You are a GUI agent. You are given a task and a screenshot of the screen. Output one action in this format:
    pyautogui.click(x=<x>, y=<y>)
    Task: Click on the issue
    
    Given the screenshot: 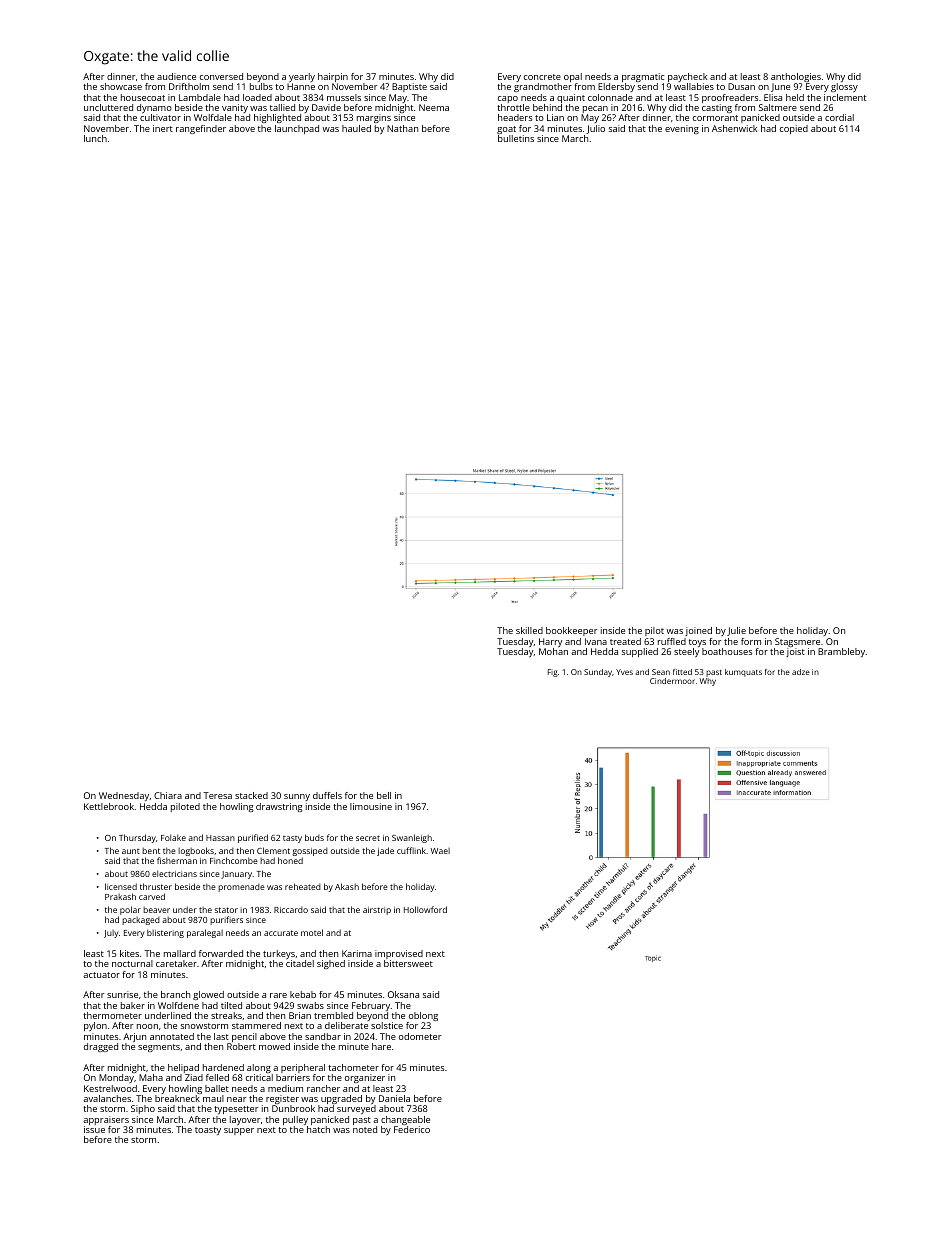 What is the action you would take?
    pyautogui.click(x=94, y=1129)
